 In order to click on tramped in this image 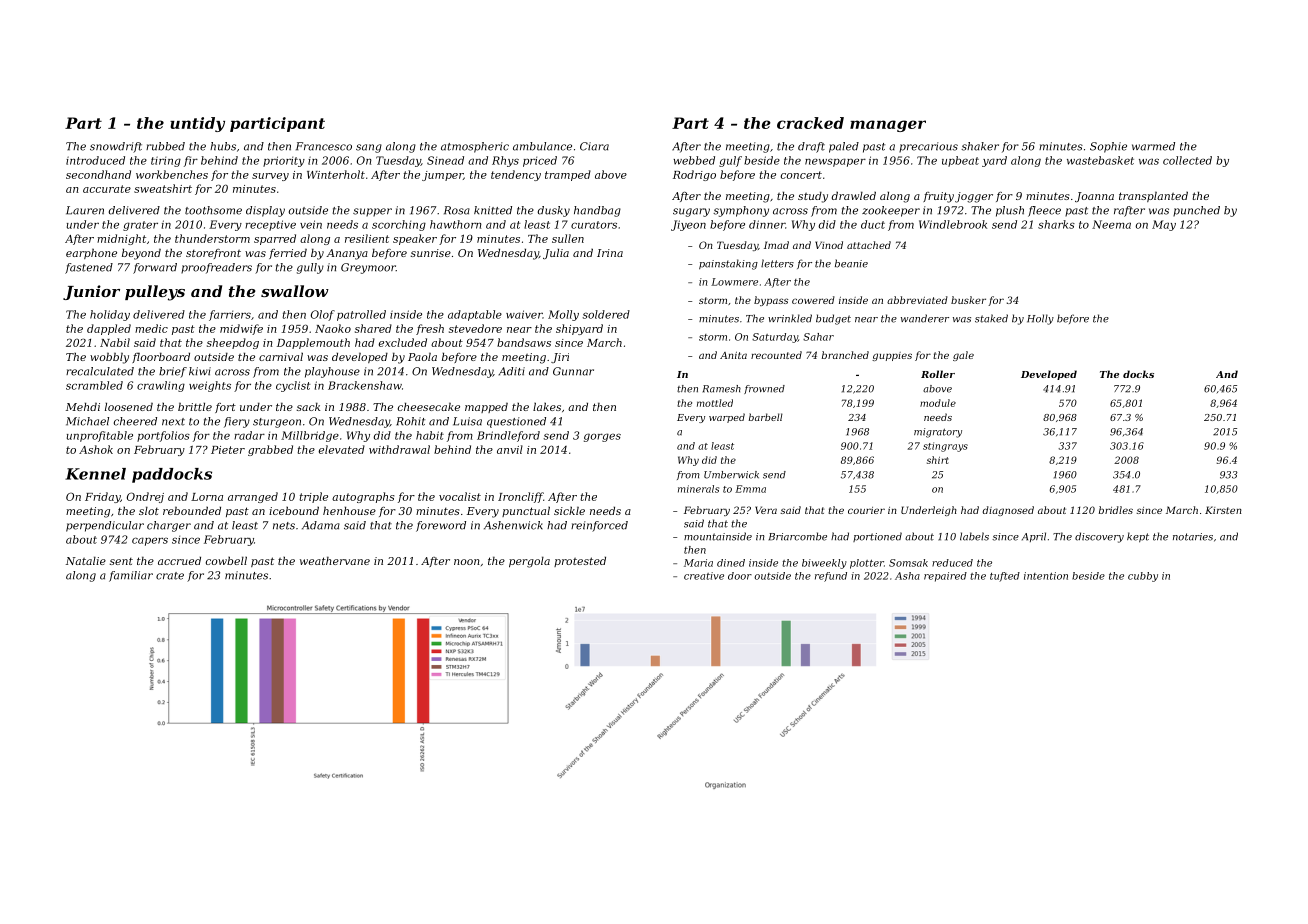, I will do `click(568, 175)`.
